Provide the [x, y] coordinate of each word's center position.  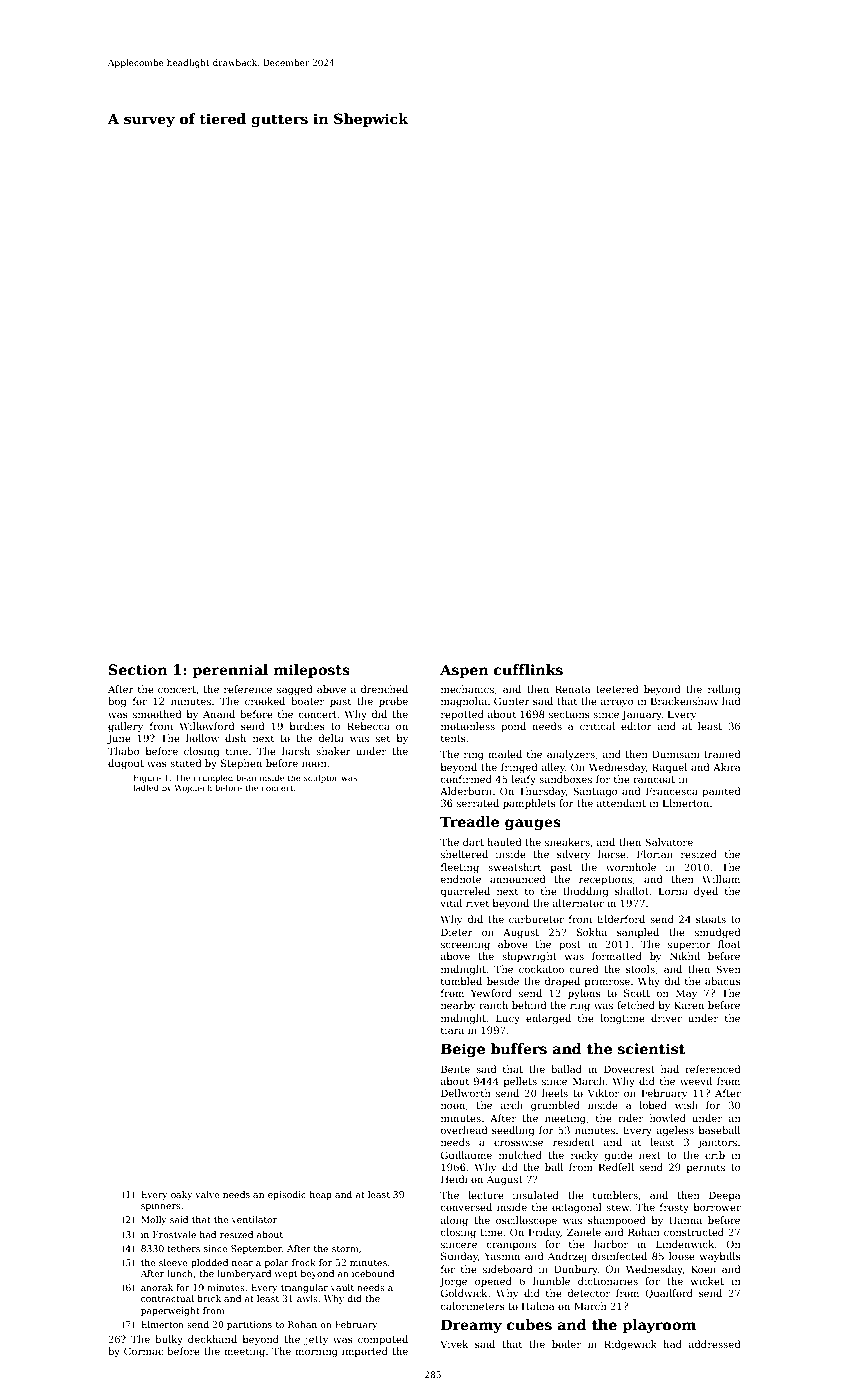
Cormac [143, 1351]
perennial [230, 671]
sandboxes [565, 779]
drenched [384, 689]
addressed [715, 1344]
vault [342, 1287]
